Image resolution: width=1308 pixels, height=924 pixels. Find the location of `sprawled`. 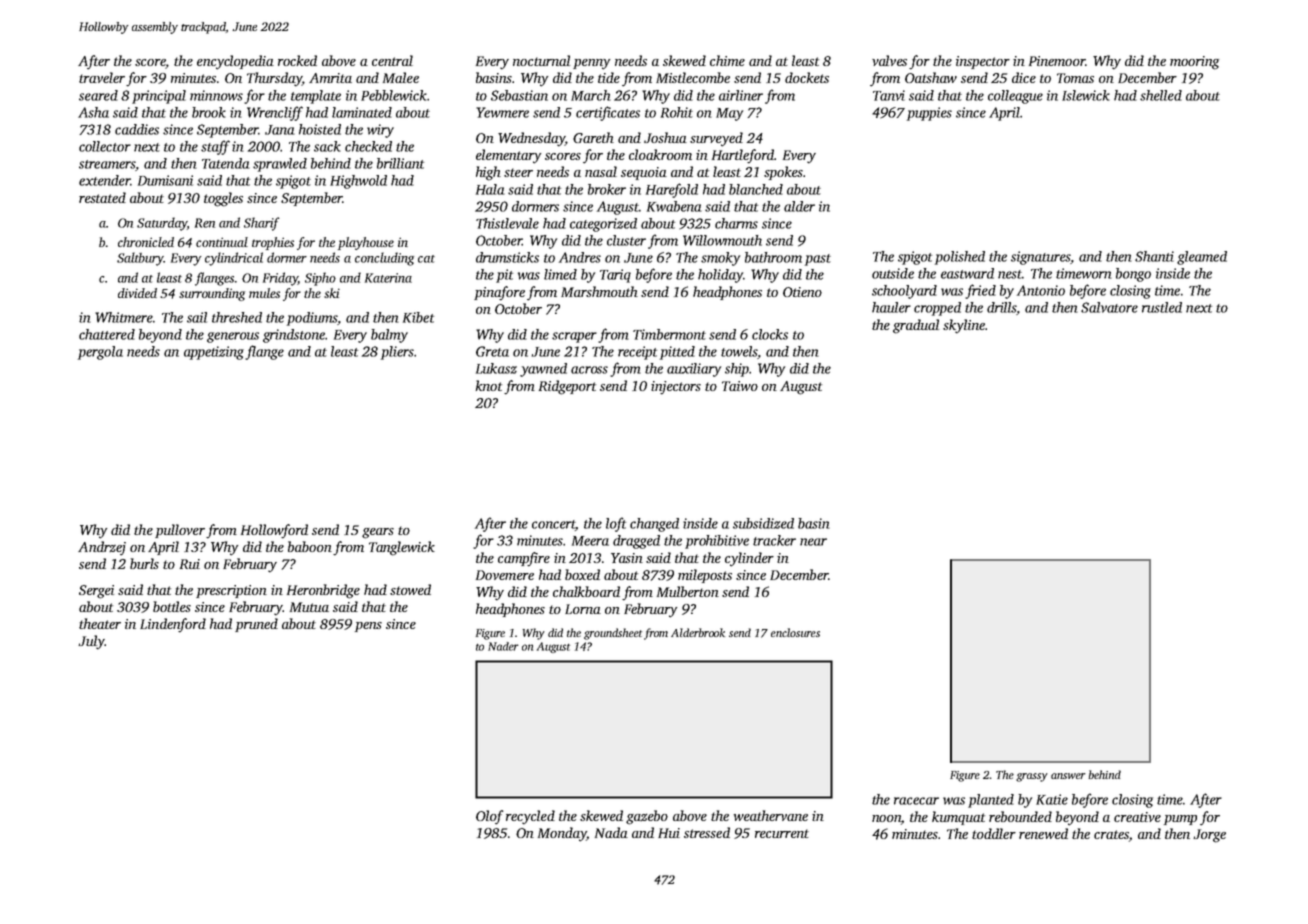

sprawled is located at coordinates (280, 165).
